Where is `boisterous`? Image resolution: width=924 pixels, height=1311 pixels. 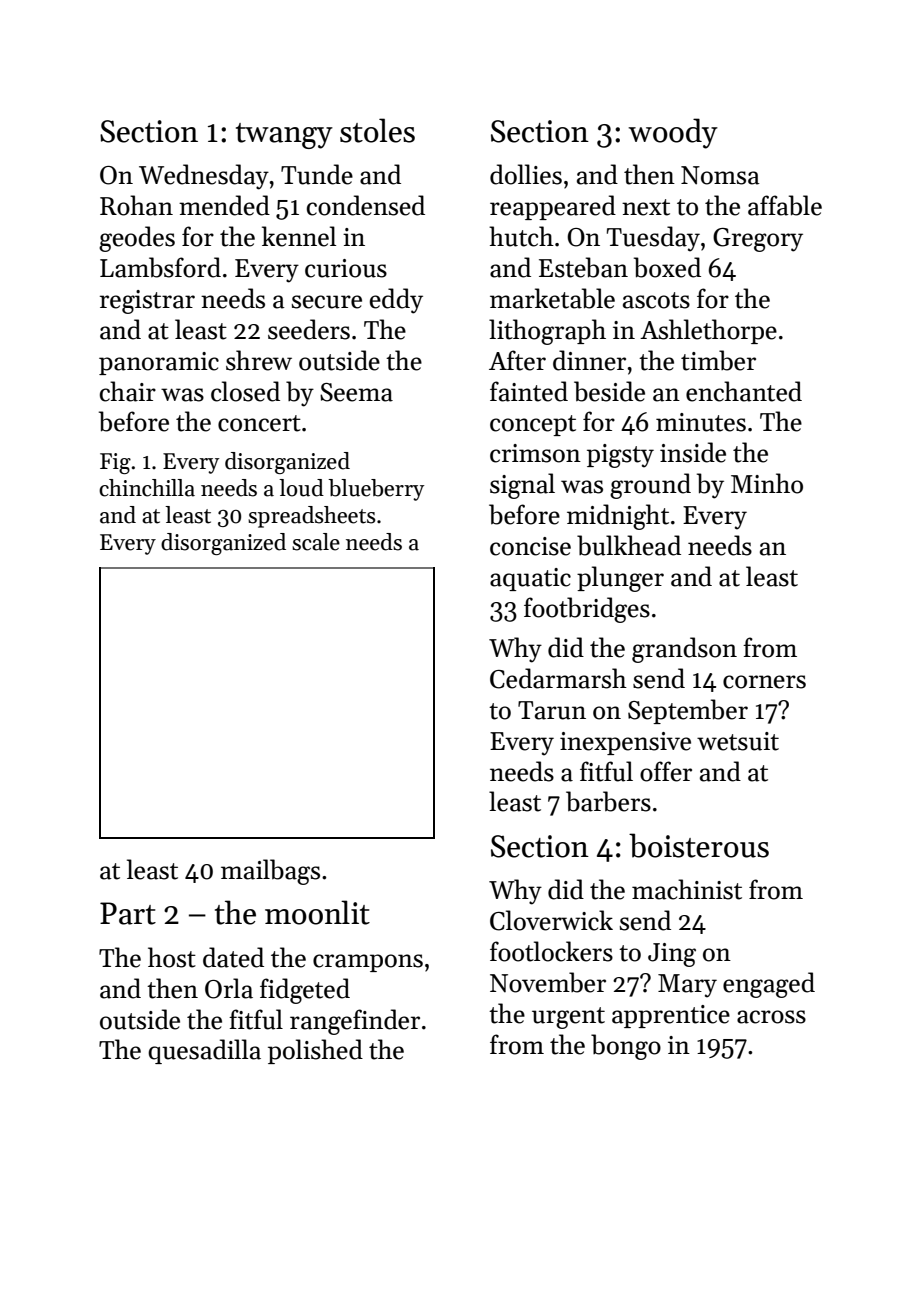
boisterous is located at coordinates (699, 845).
